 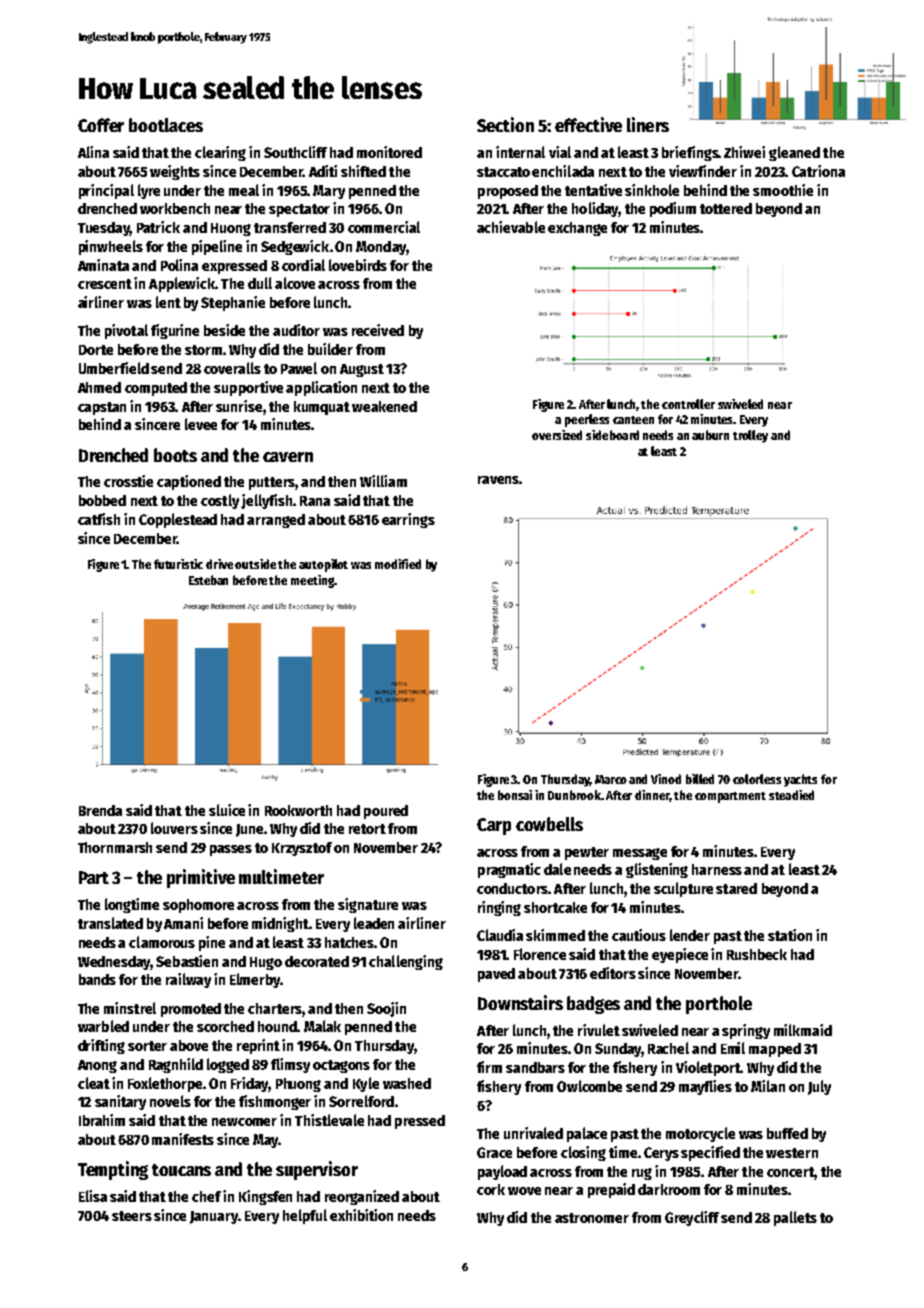 What do you see at coordinates (244, 190) in the page?
I see `meal` at bounding box center [244, 190].
